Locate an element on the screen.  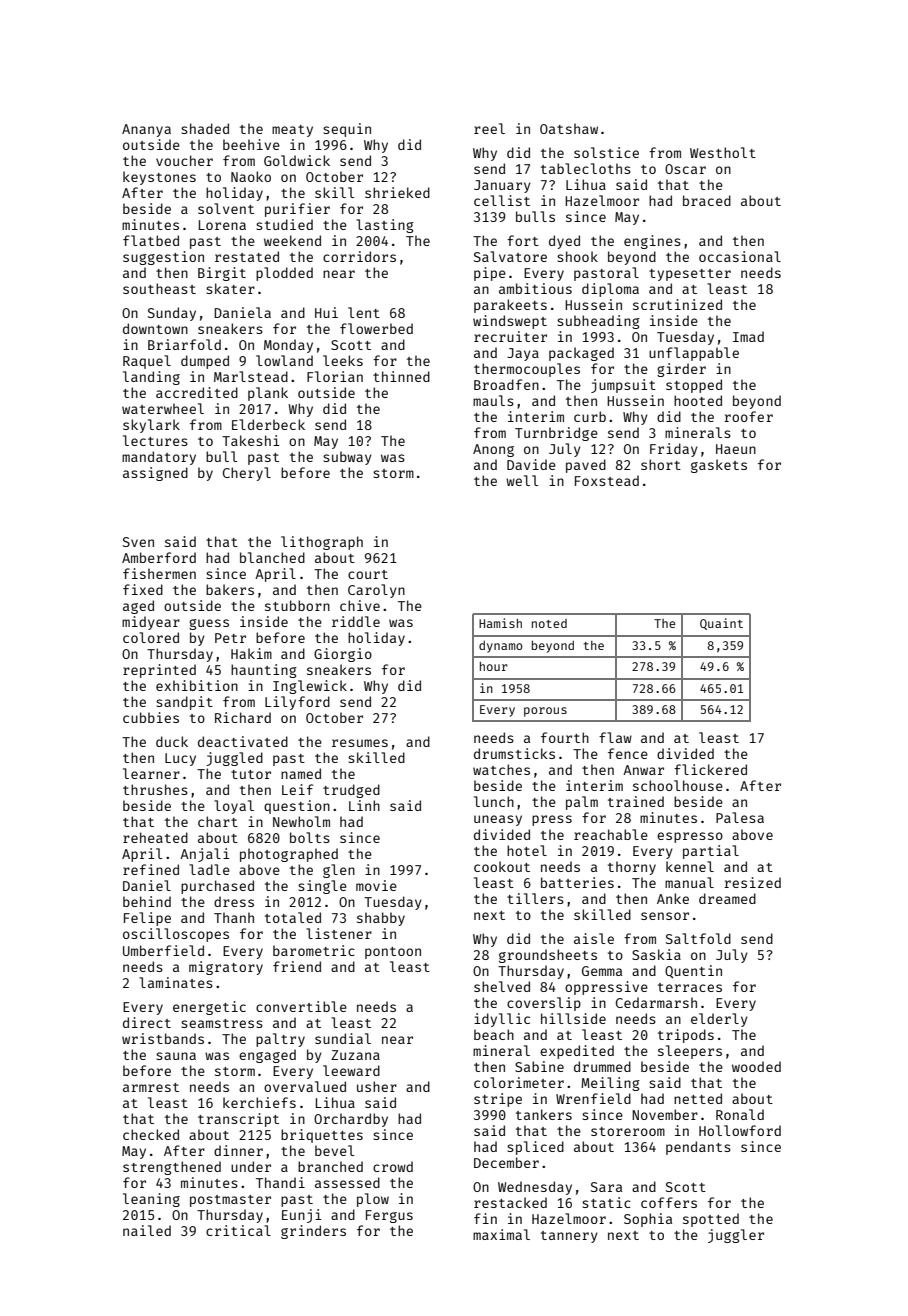
critical is located at coordinates (238, 1230).
